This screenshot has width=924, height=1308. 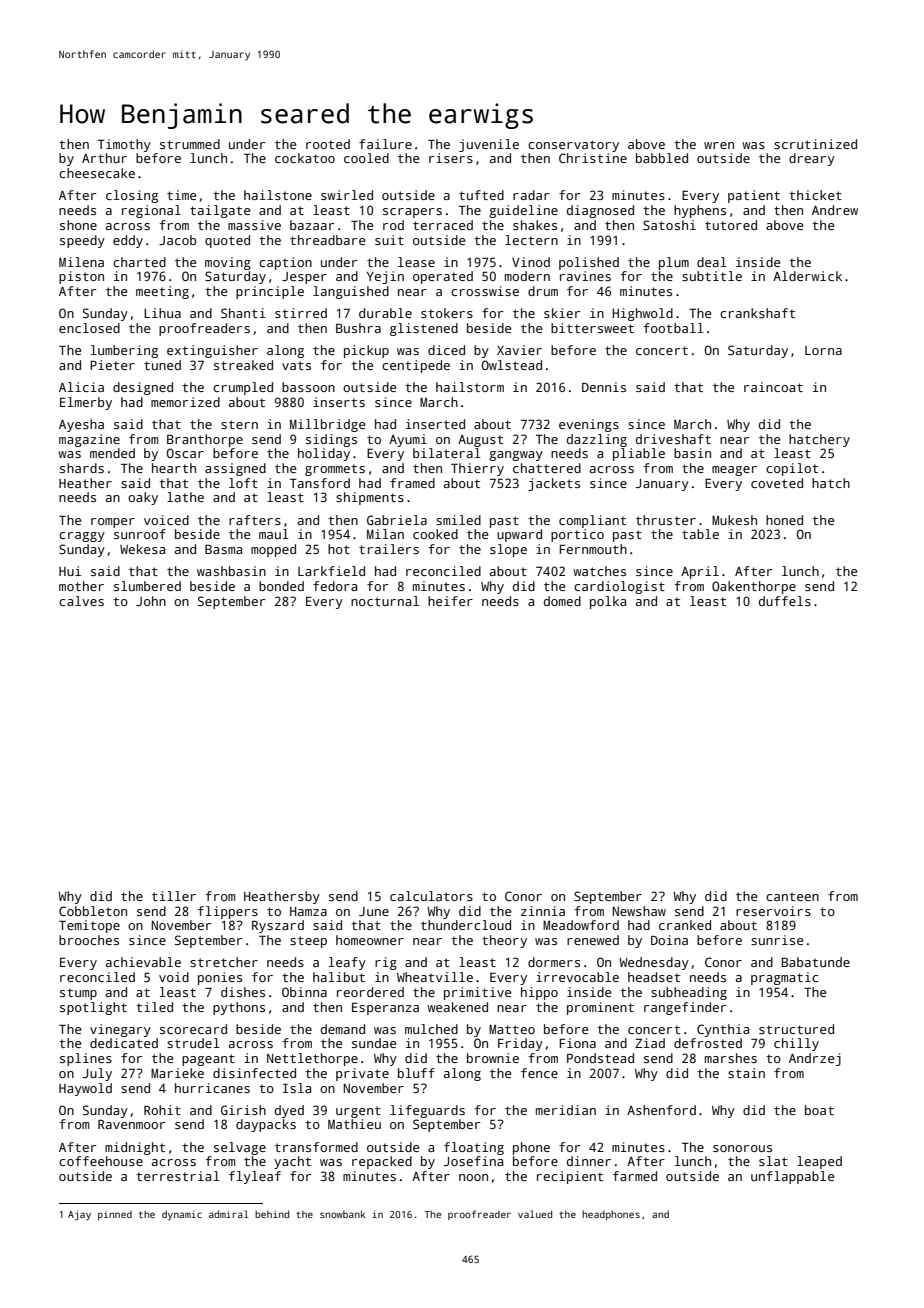 What do you see at coordinates (81, 601) in the screenshot?
I see `calves` at bounding box center [81, 601].
